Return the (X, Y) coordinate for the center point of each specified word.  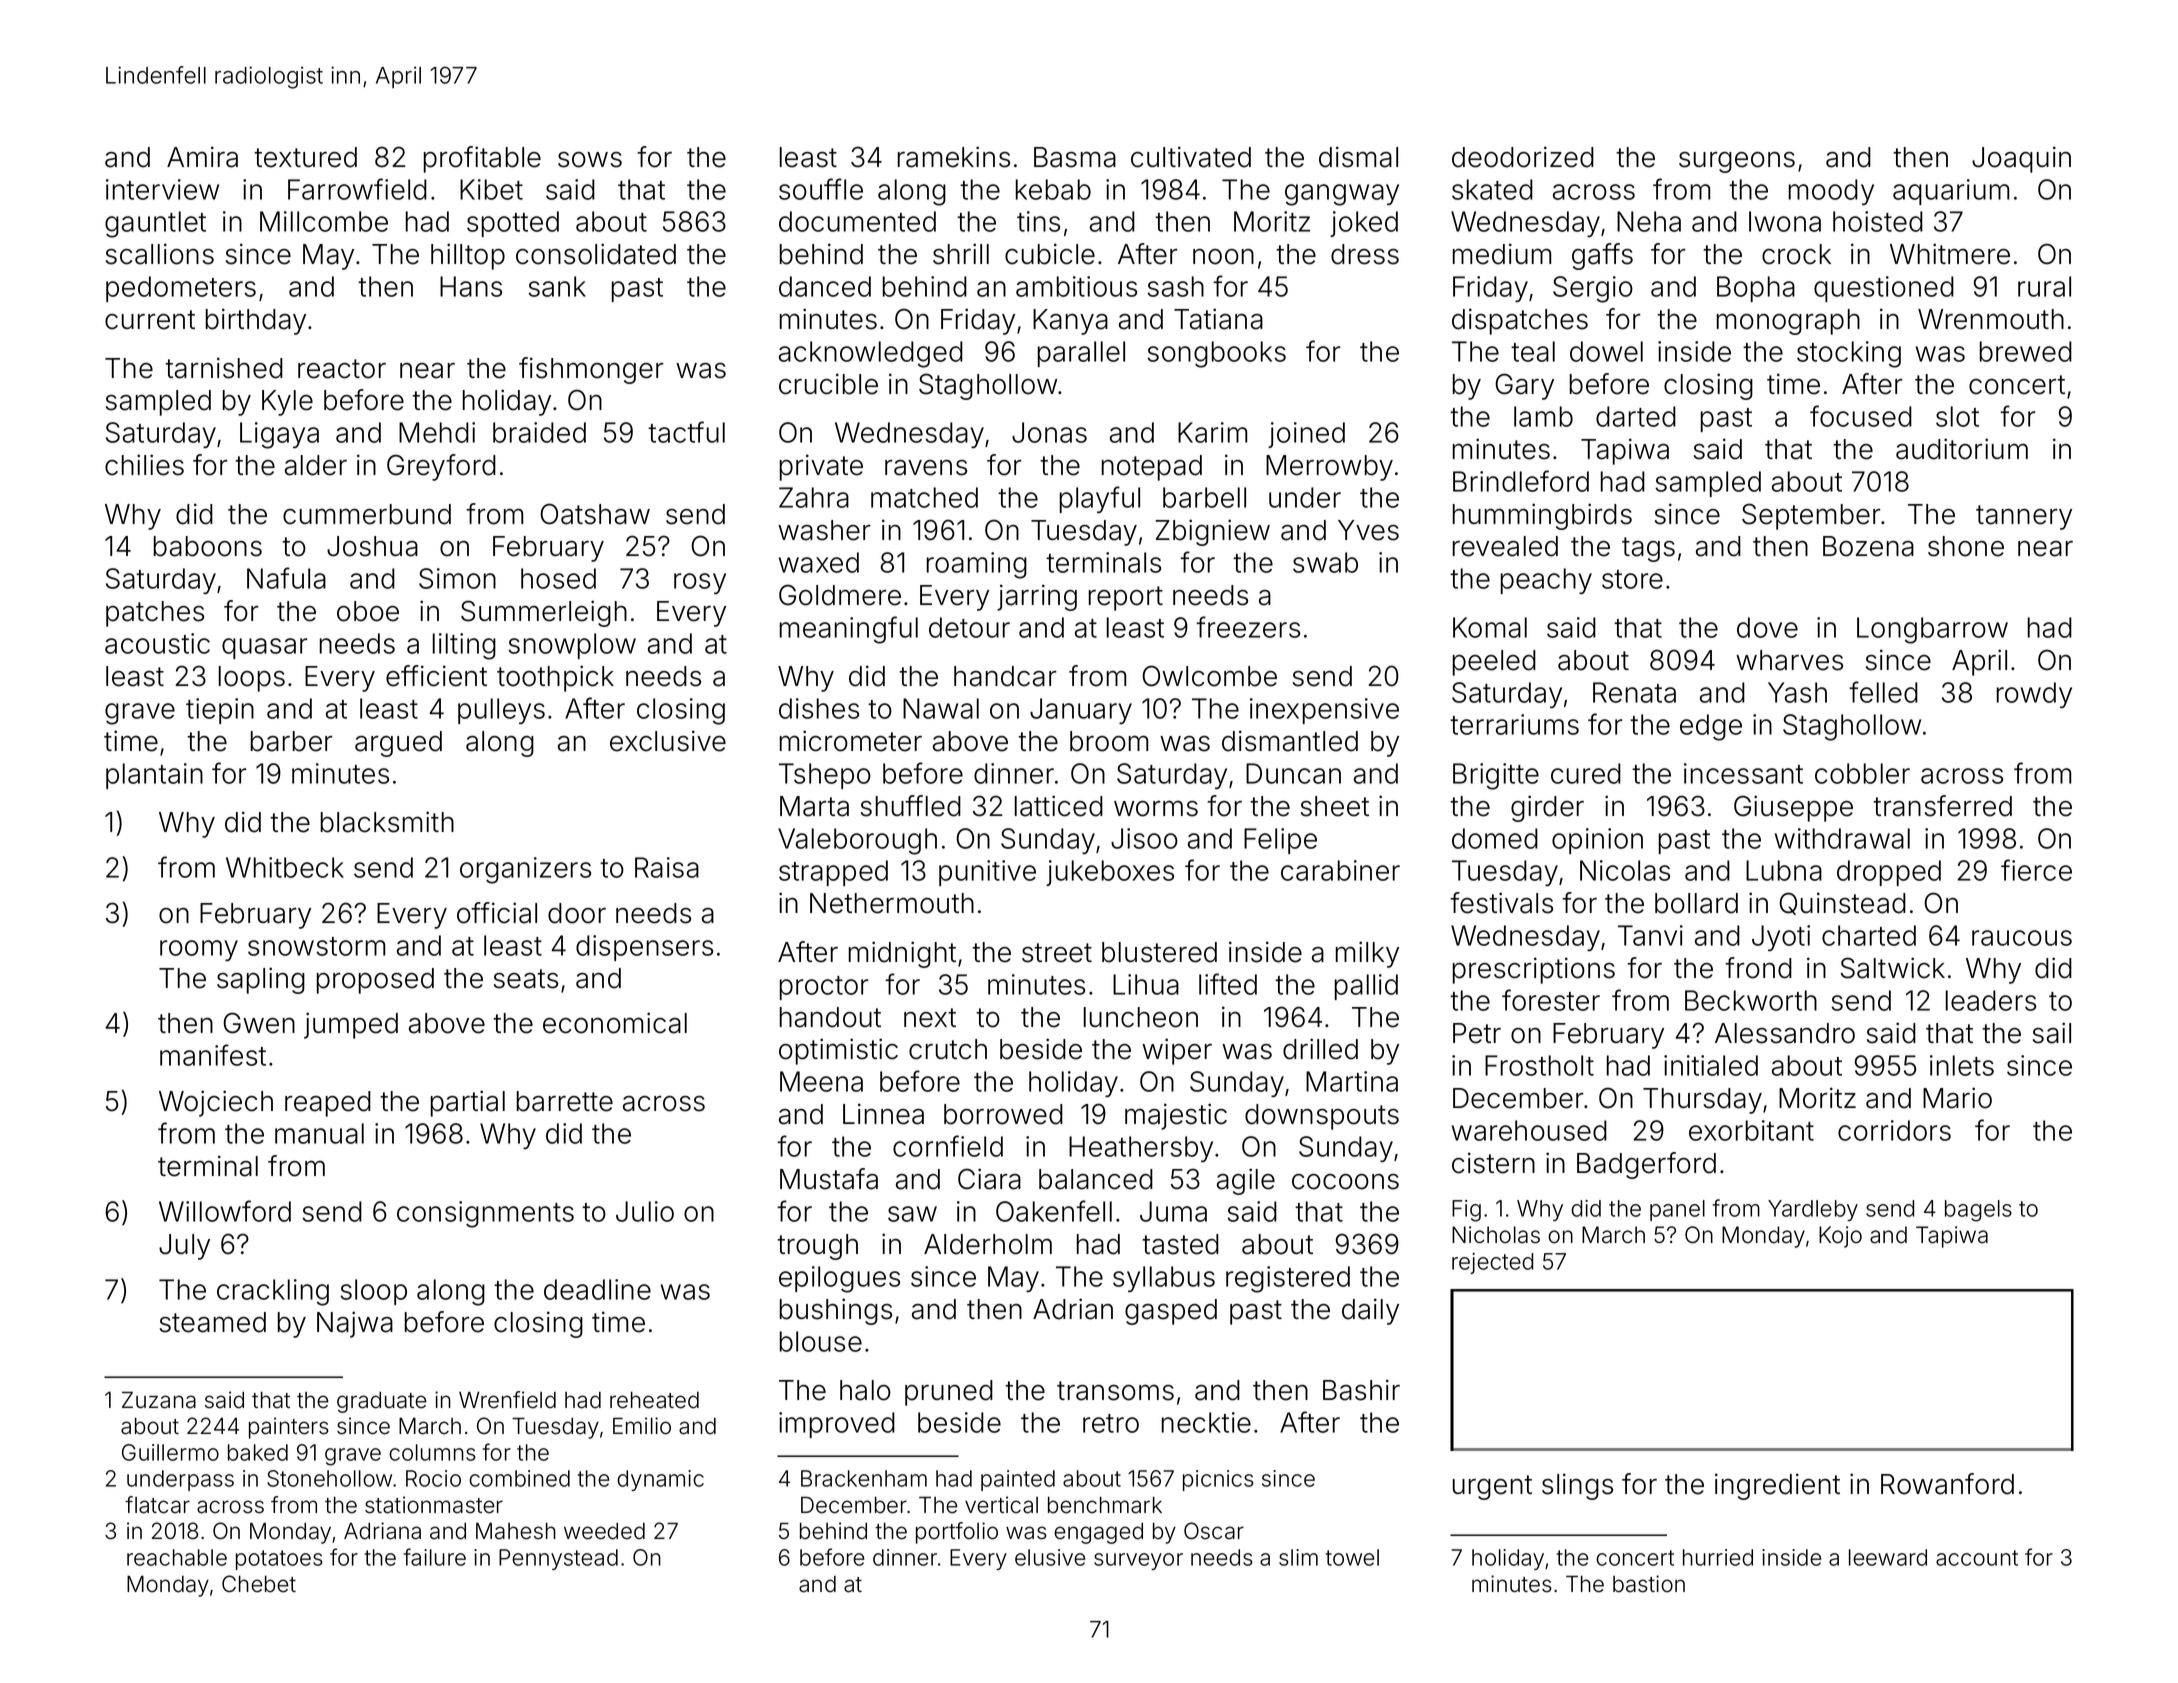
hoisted (1878, 221)
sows (590, 160)
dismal (1358, 157)
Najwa (355, 1324)
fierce (2036, 870)
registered (1288, 1279)
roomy (199, 950)
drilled (1320, 1049)
